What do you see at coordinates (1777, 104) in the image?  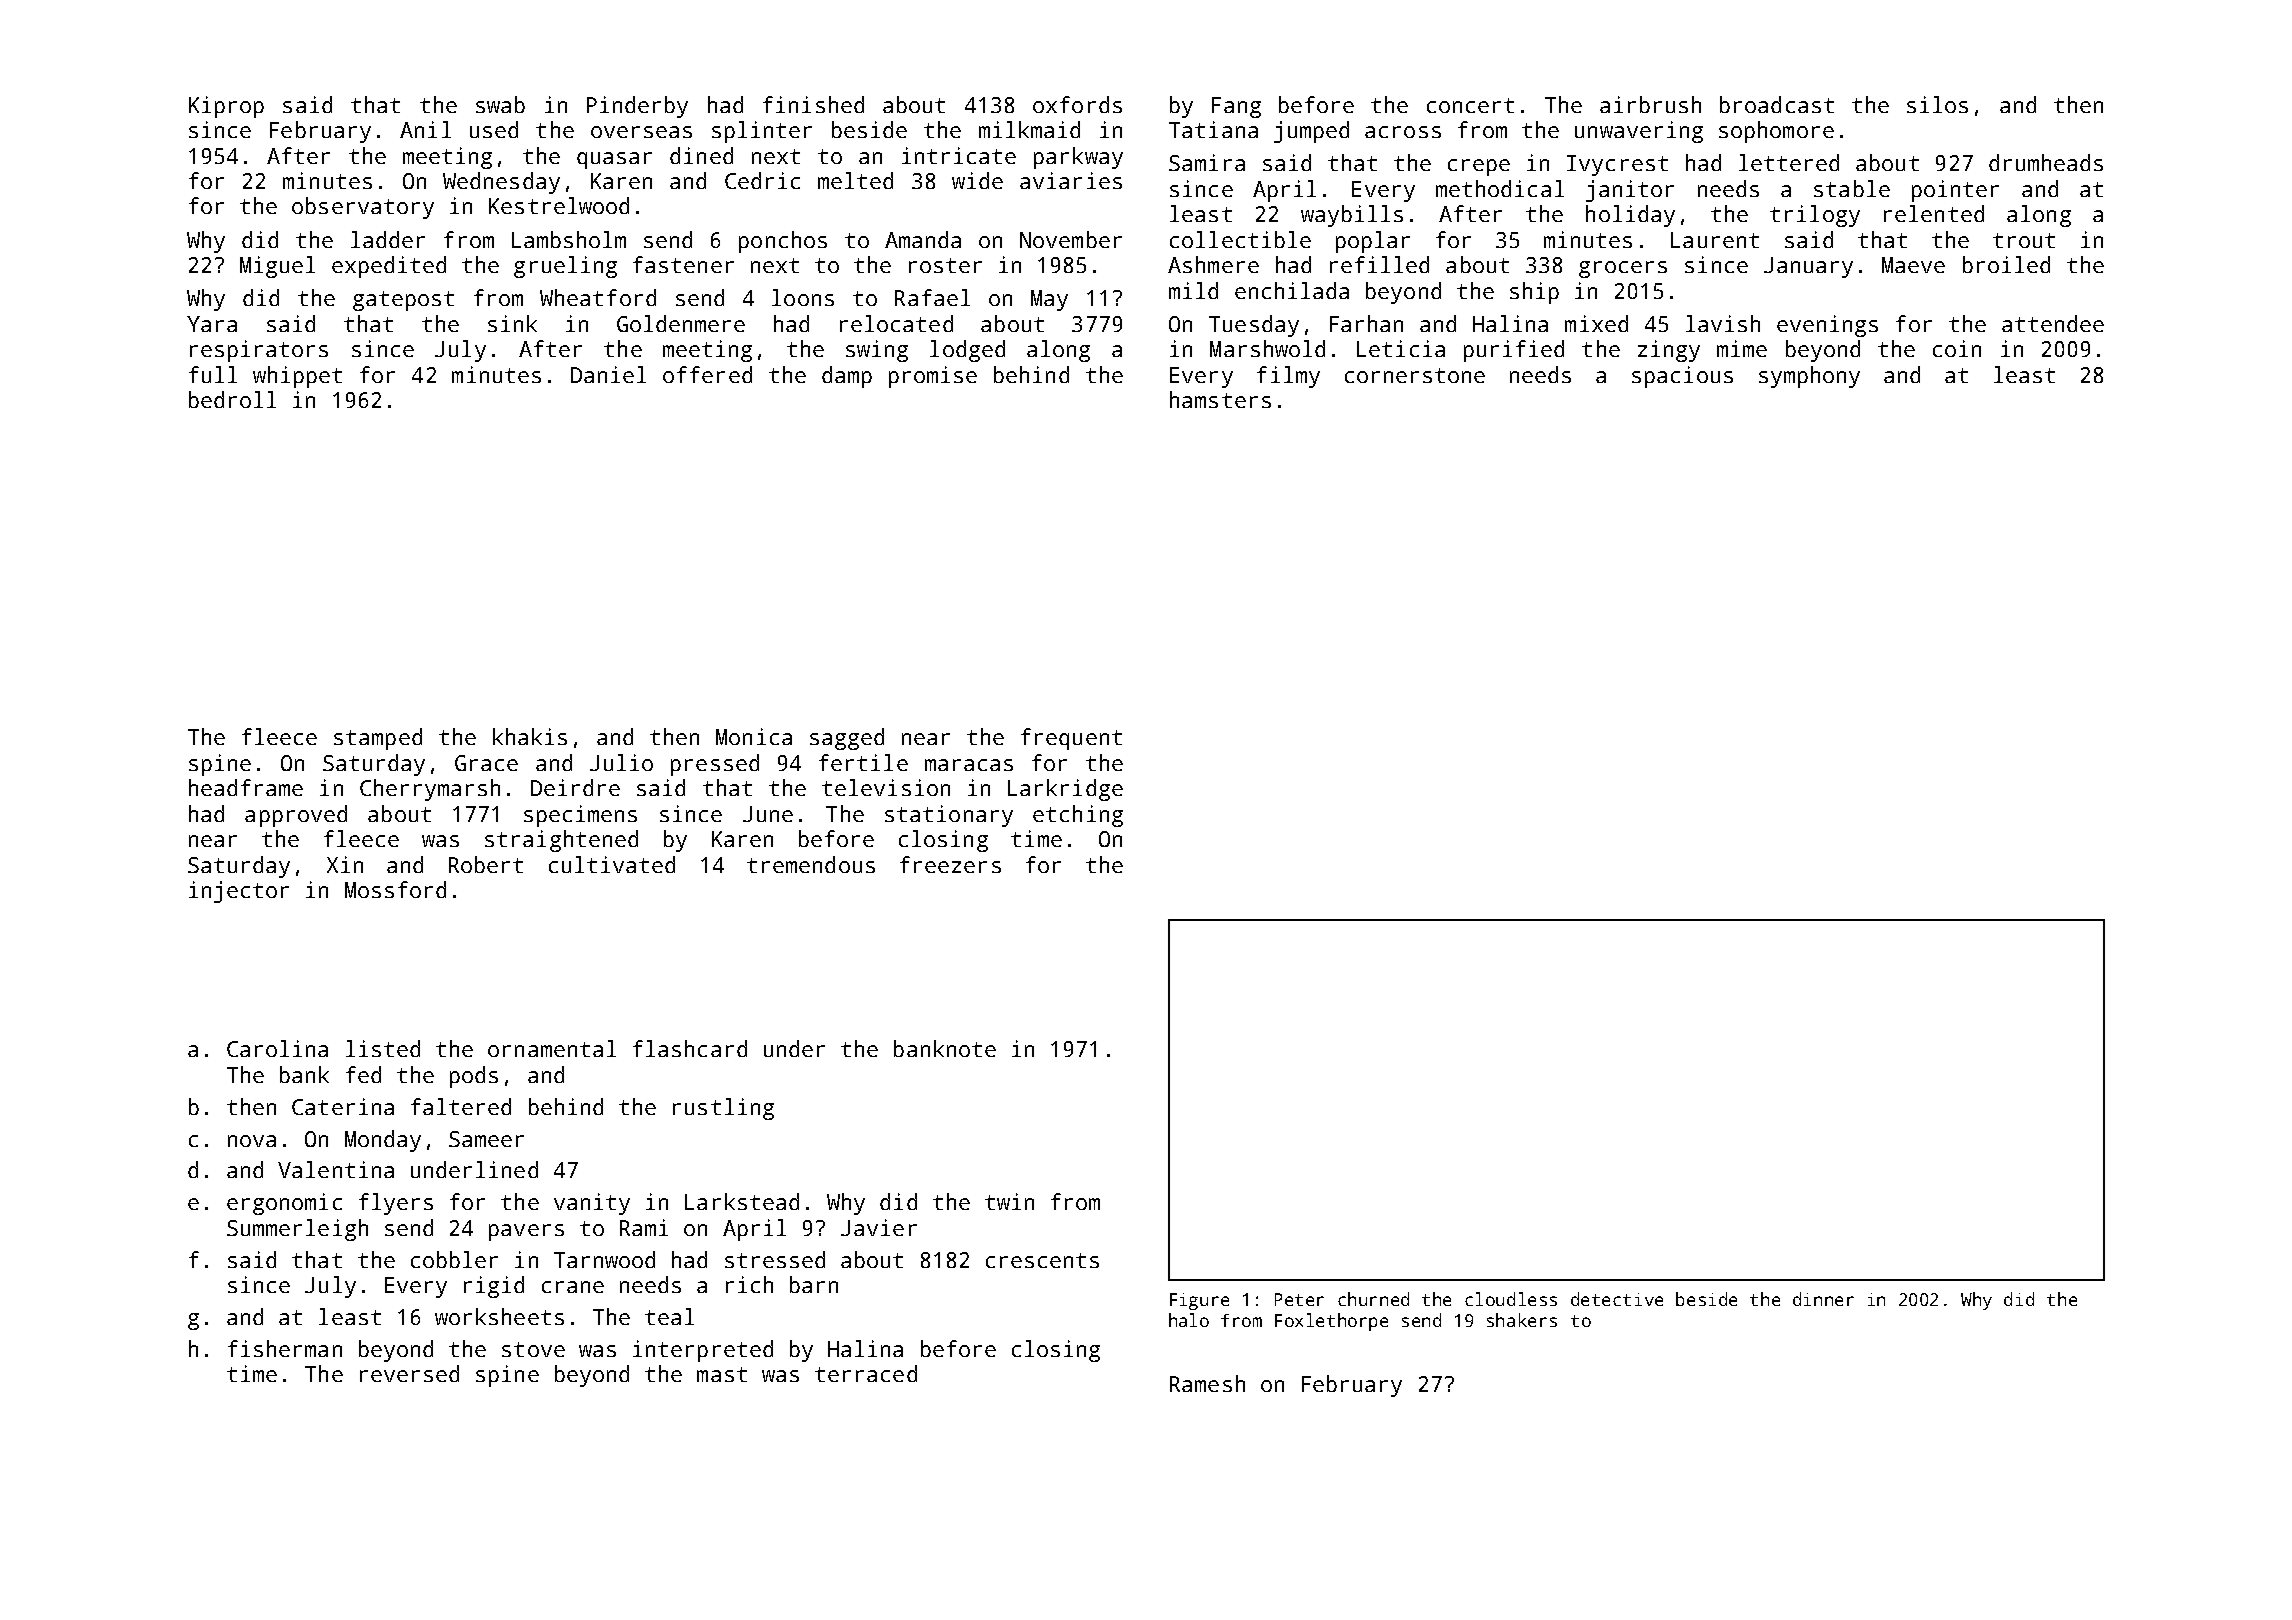 I see `broadcast` at bounding box center [1777, 104].
